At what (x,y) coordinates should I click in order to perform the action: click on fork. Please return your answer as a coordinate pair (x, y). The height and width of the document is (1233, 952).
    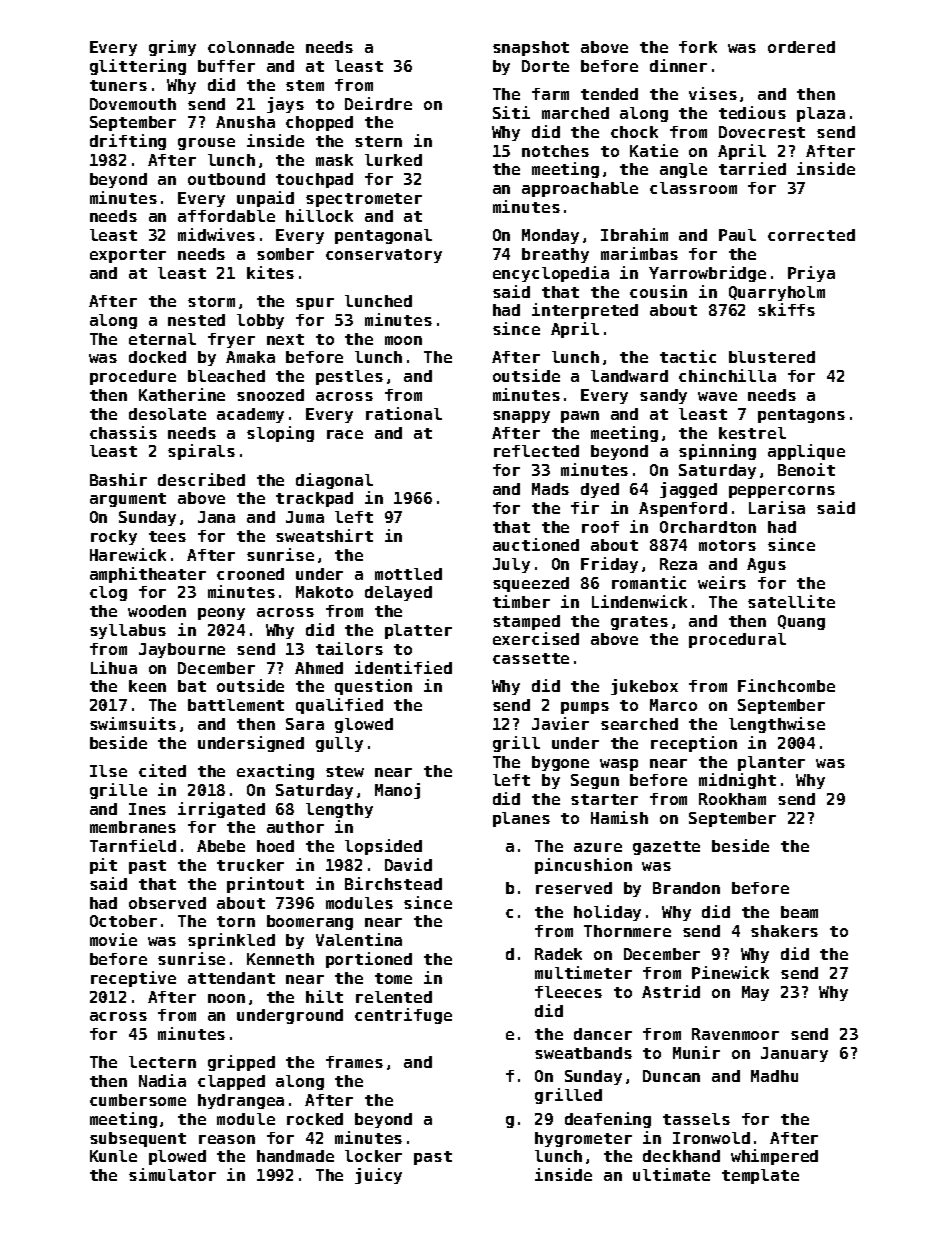
    Looking at the image, I should click on (698, 47).
